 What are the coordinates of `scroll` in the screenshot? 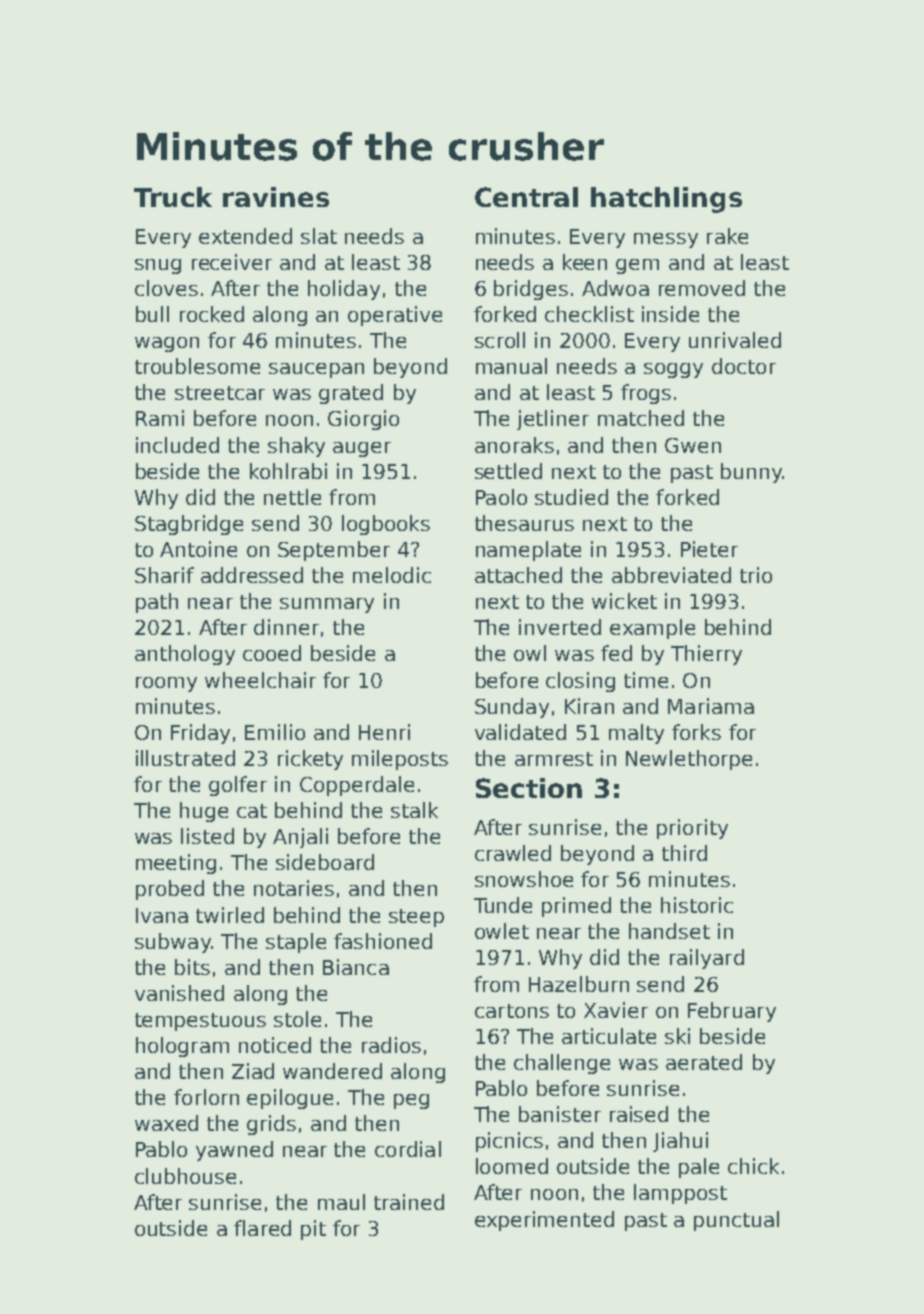 It's located at (500, 340).
